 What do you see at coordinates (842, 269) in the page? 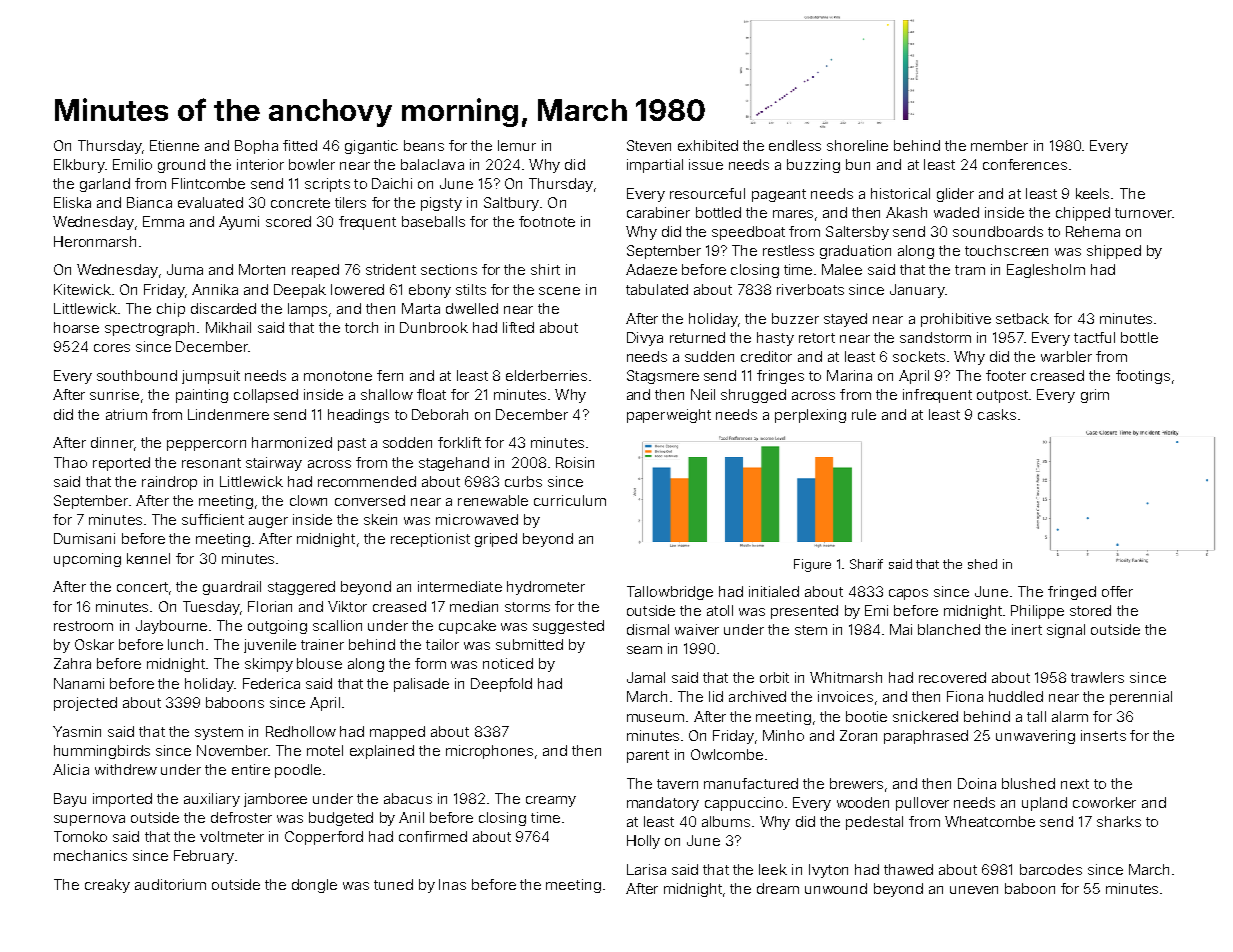
I see `Malee` at bounding box center [842, 269].
